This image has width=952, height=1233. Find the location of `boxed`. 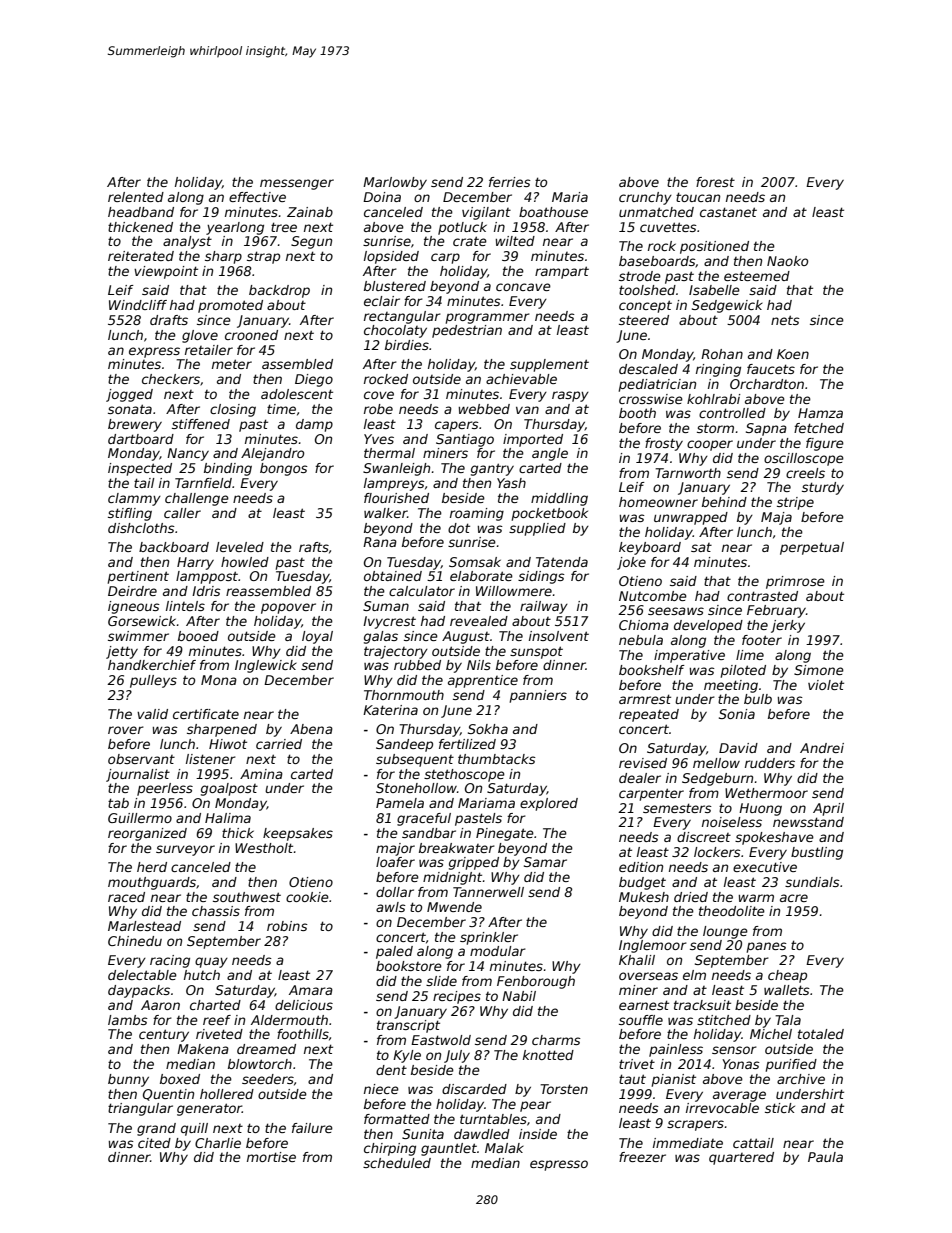

boxed is located at coordinates (180, 1079).
